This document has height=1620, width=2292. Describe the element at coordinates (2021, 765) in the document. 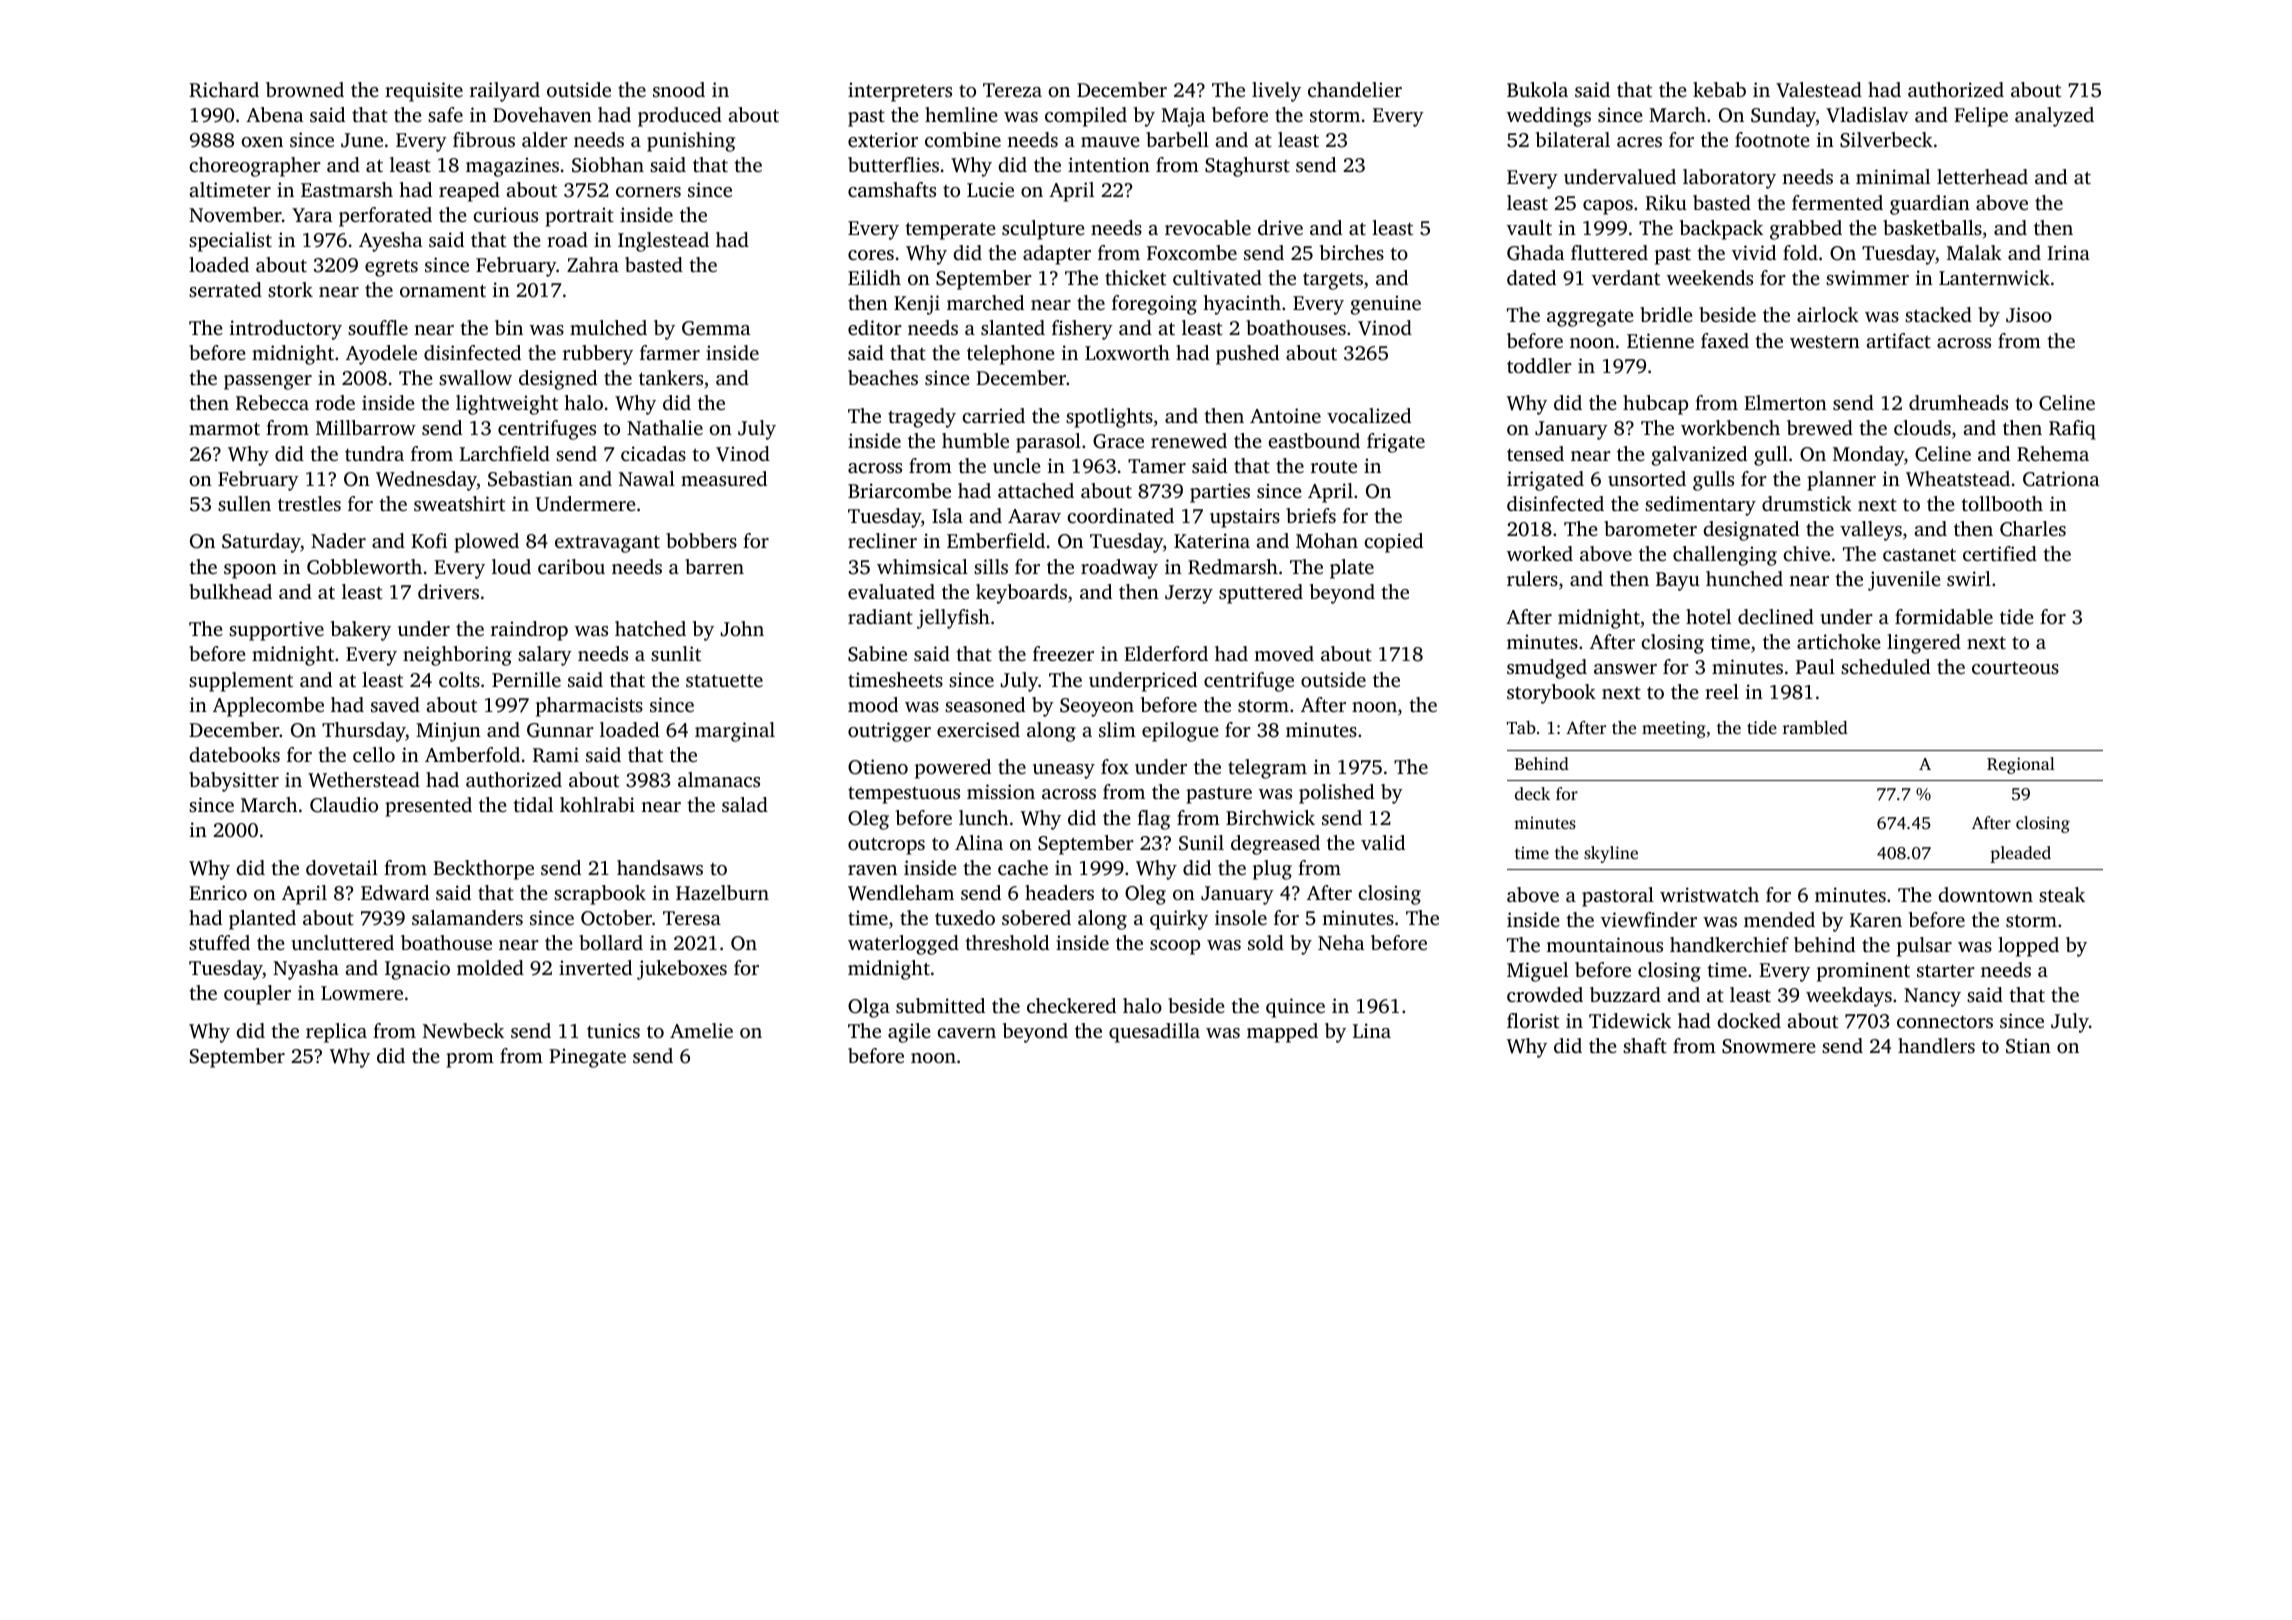

I see `Regional` at that location.
